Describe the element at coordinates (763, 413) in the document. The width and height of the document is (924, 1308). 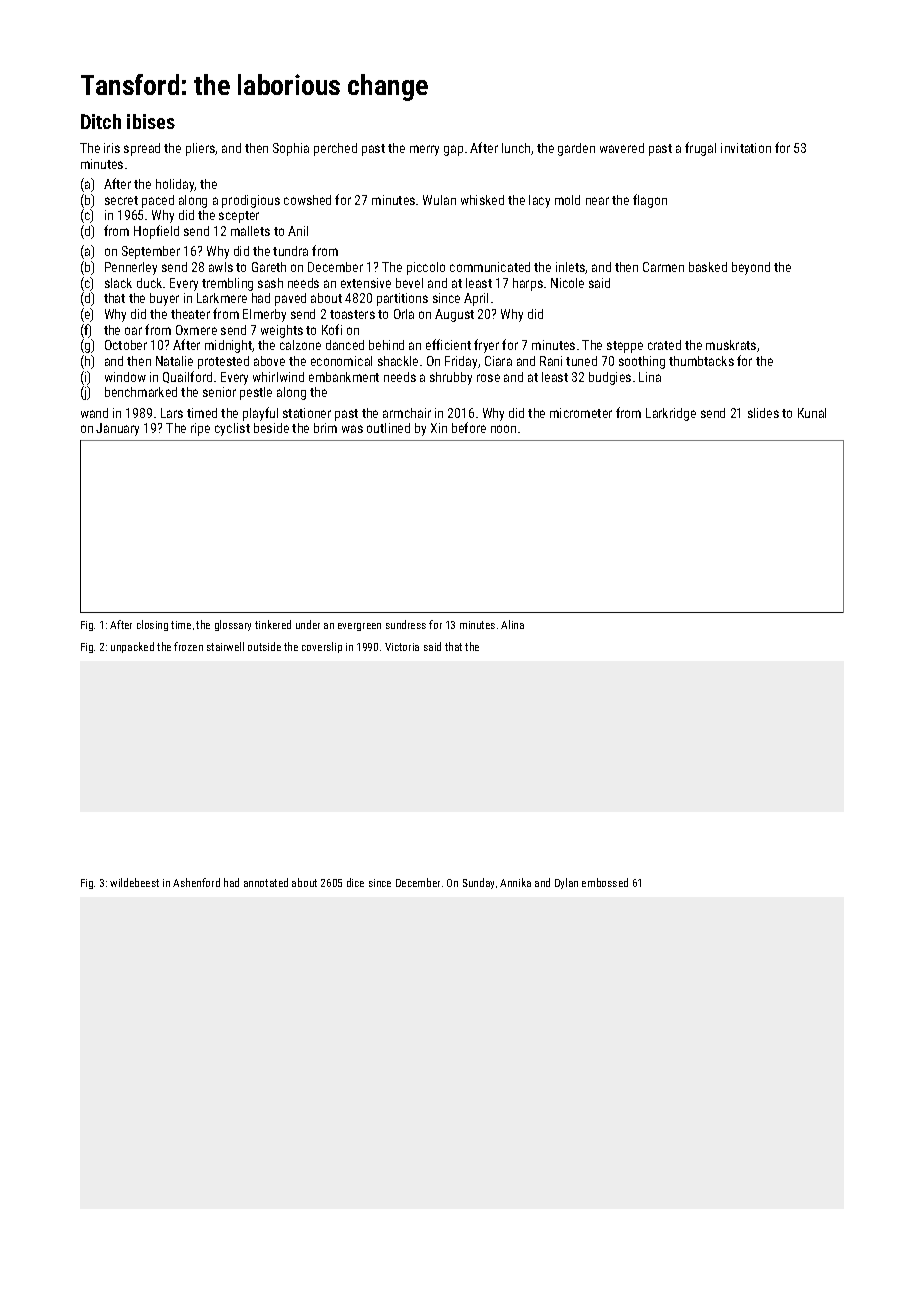
I see `slides` at that location.
